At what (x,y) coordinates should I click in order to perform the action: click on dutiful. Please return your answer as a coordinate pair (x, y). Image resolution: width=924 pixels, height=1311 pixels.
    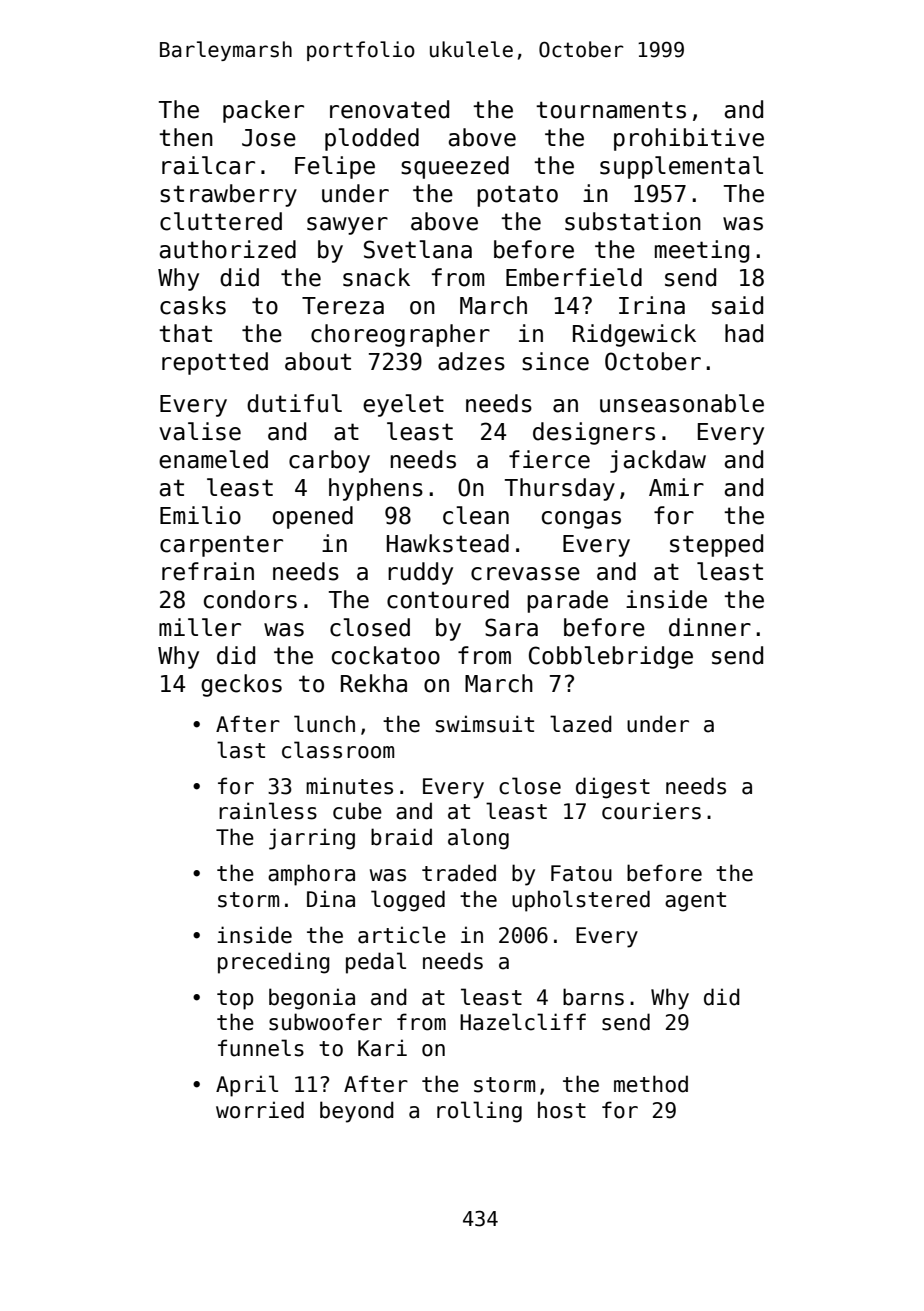
    Looking at the image, I should click on (294, 403).
